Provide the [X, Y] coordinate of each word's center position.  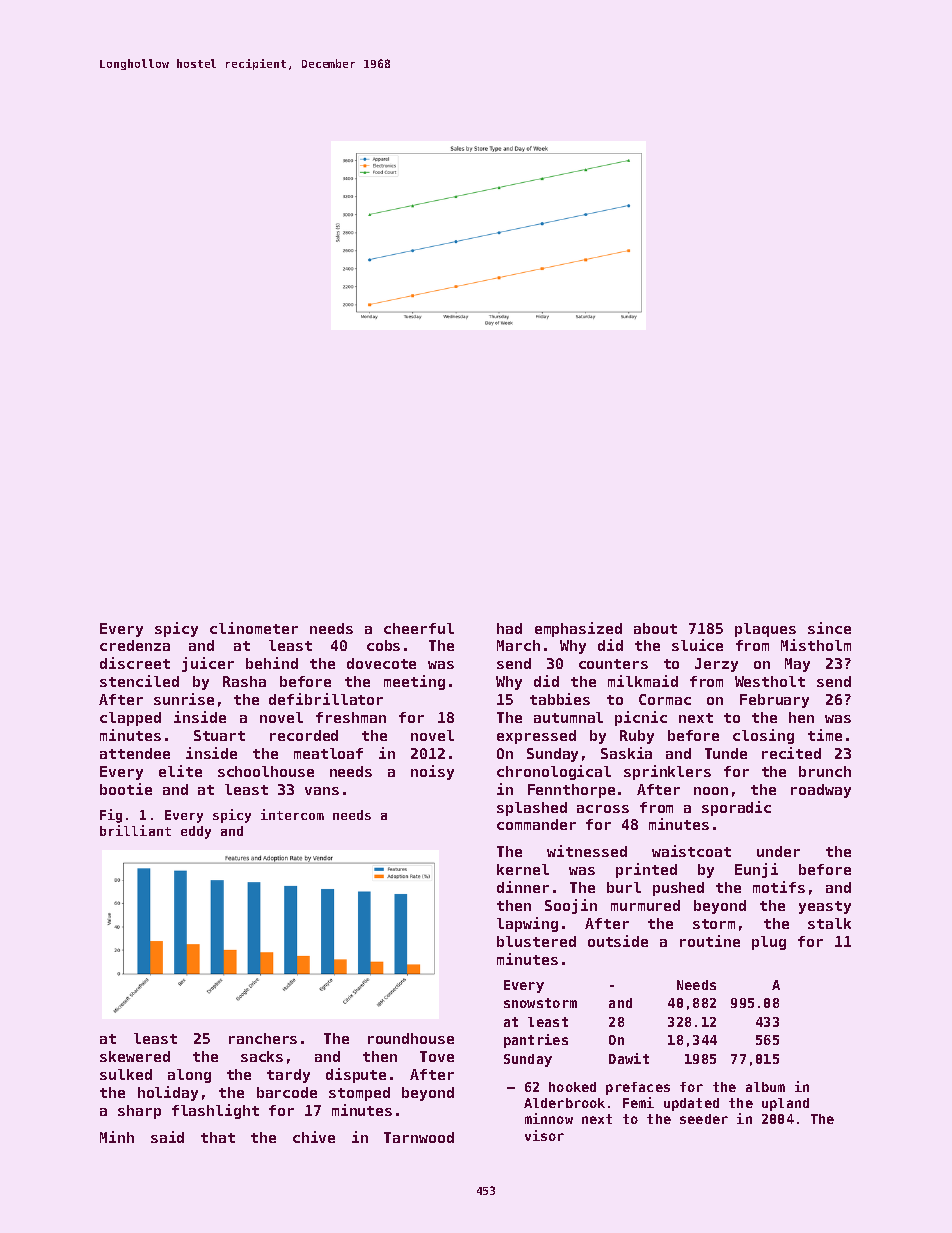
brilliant [135, 830]
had [509, 628]
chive [314, 1137]
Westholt [770, 681]
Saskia [626, 753]
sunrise [184, 699]
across [603, 809]
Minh [117, 1137]
